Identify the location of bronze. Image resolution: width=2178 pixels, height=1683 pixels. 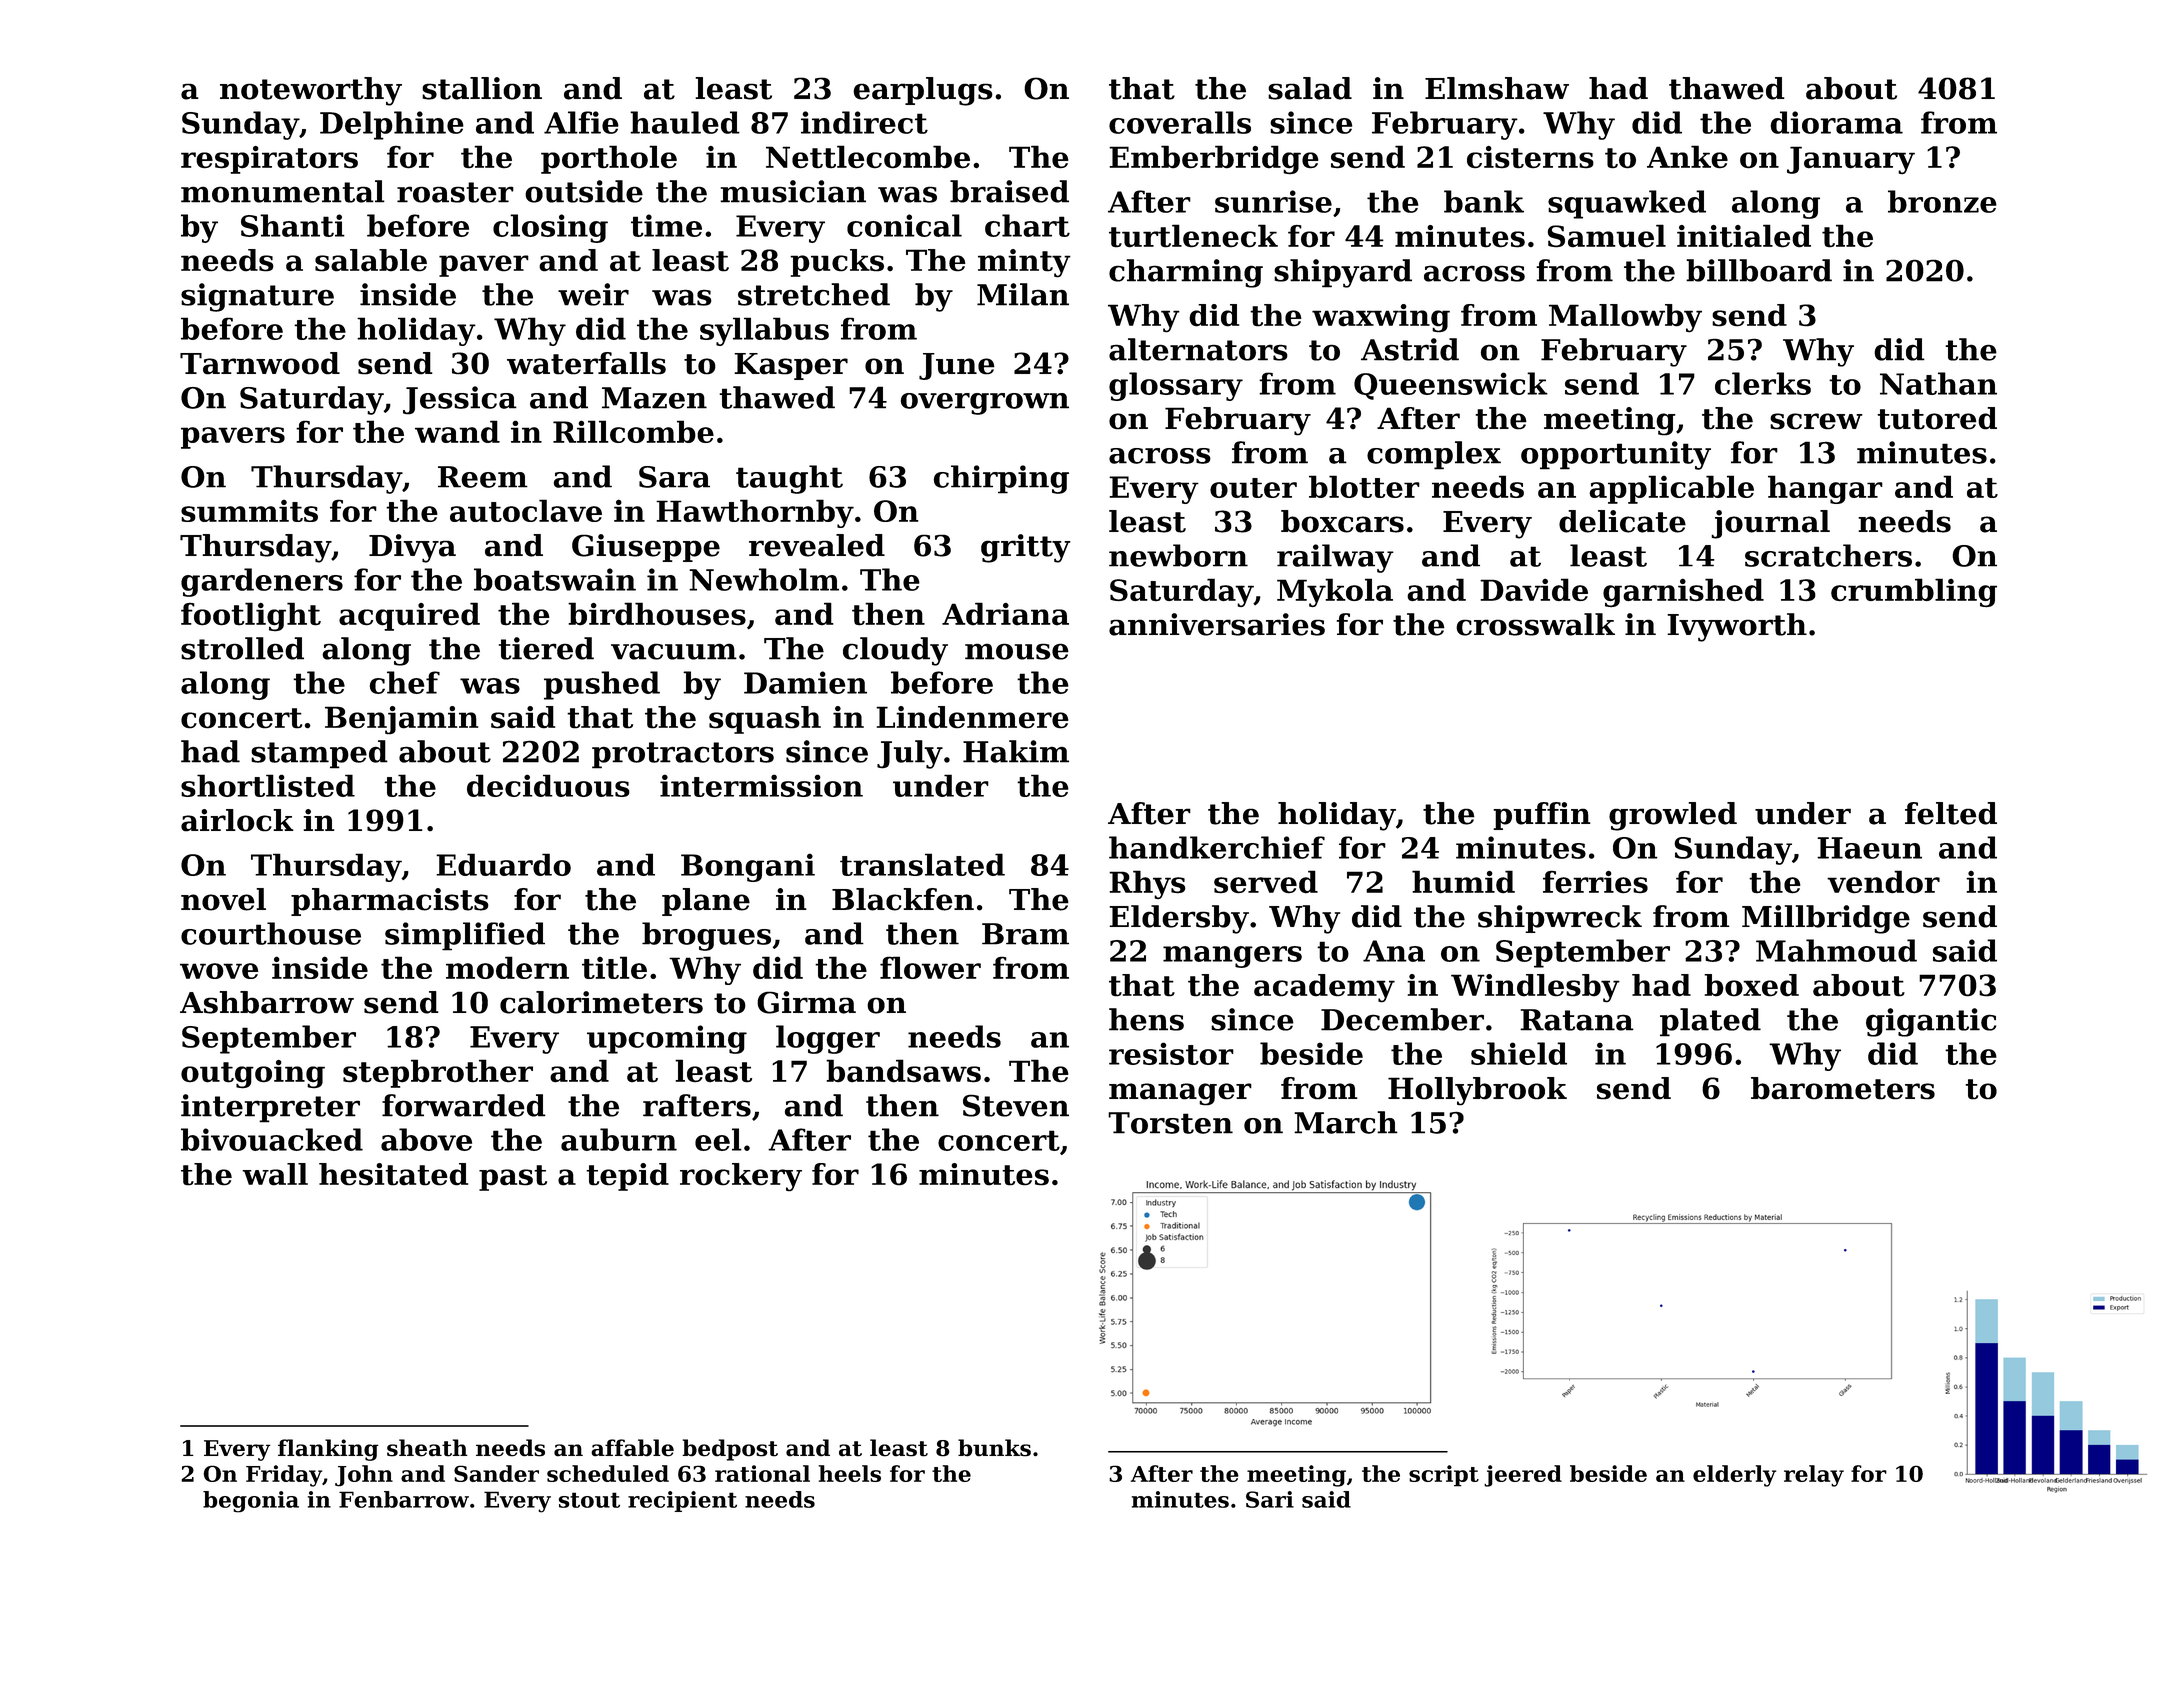
(1942, 201).
